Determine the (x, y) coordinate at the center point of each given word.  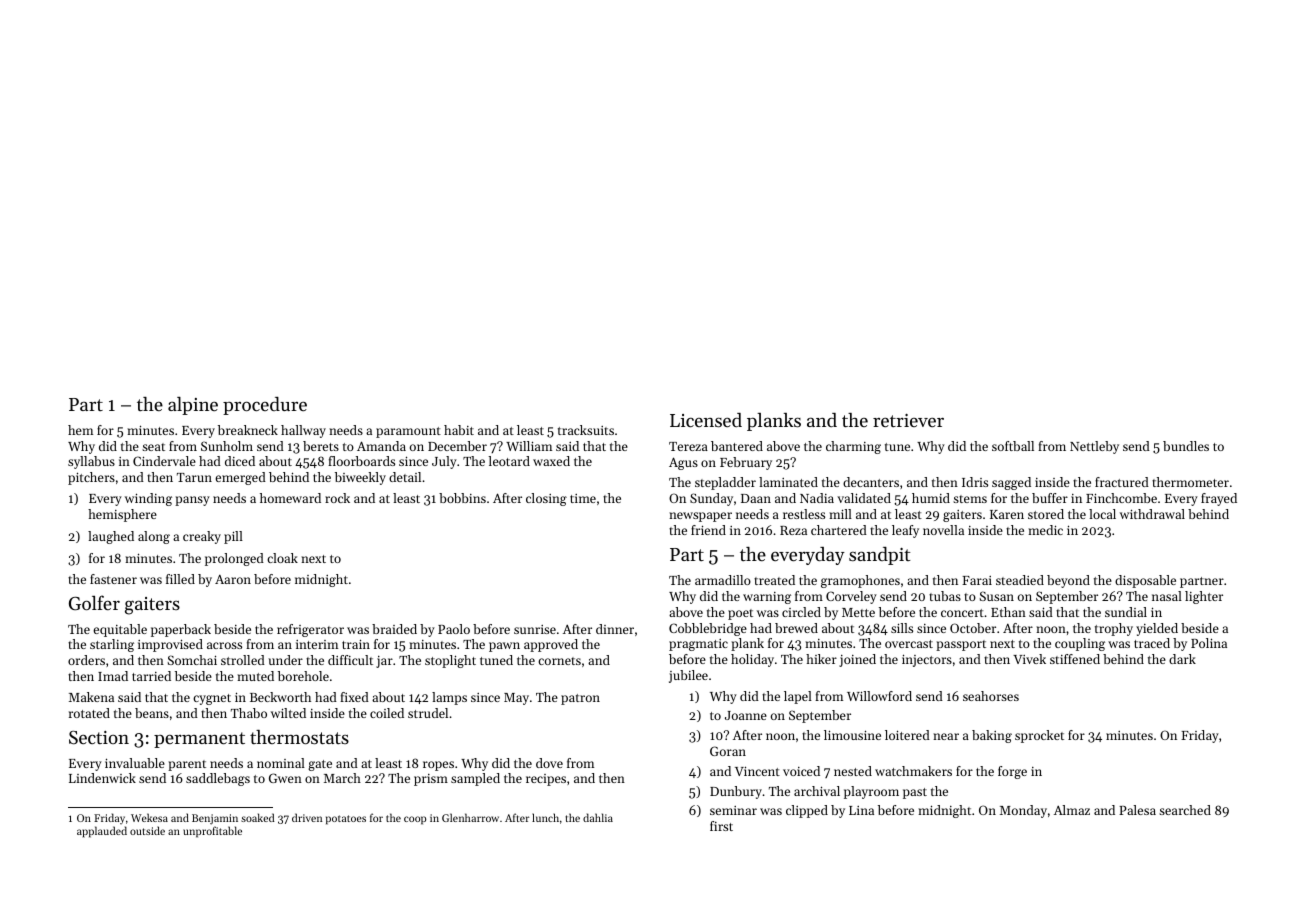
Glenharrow (470, 817)
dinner (615, 629)
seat (153, 447)
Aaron (233, 579)
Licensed (706, 420)
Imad (113, 676)
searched (1185, 810)
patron (580, 699)
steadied (1020, 580)
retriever (908, 420)
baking (992, 736)
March (342, 778)
